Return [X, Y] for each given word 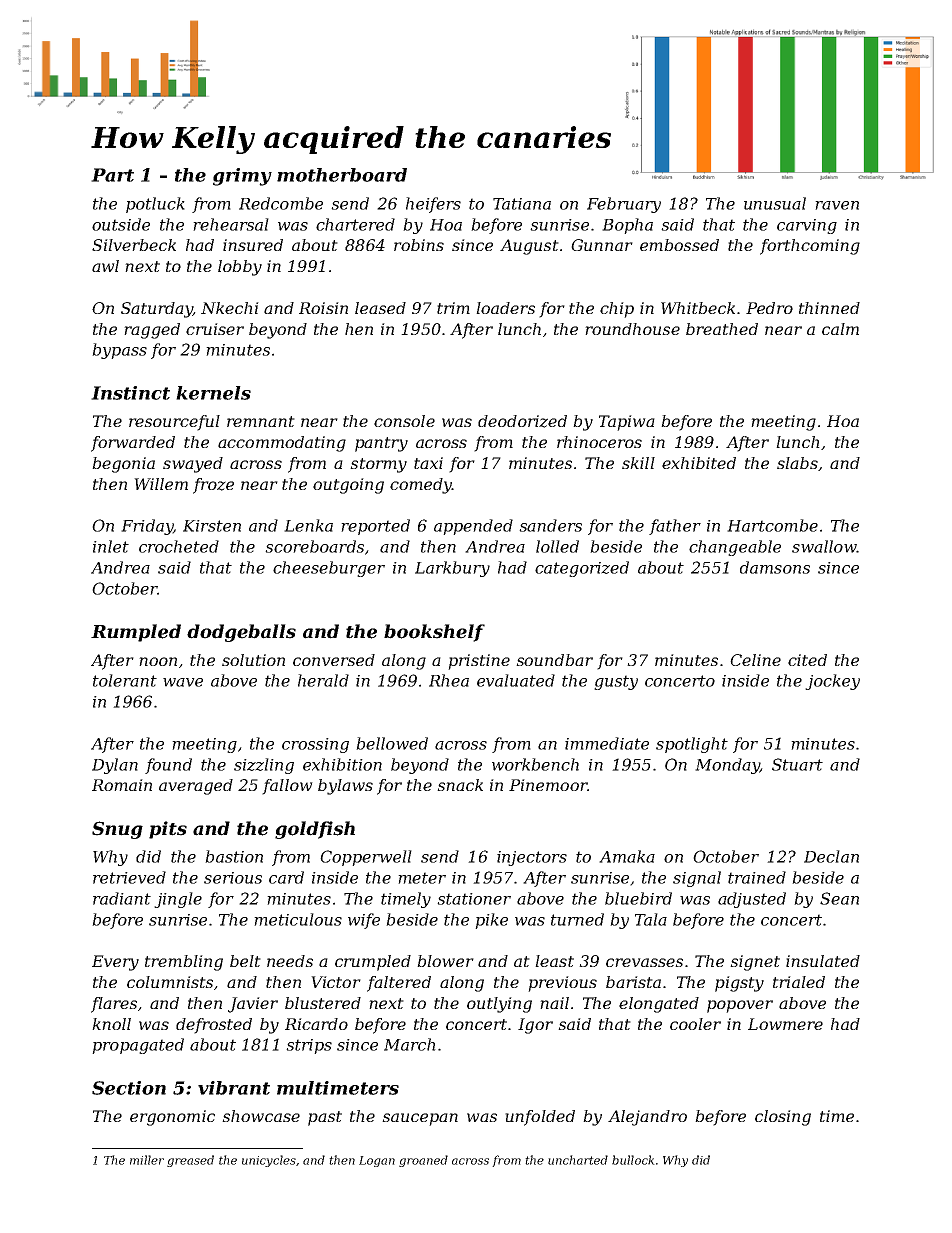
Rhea [449, 680]
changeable [735, 548]
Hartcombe [772, 525]
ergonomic [172, 1118]
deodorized [522, 421]
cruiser [215, 329]
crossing [315, 745]
